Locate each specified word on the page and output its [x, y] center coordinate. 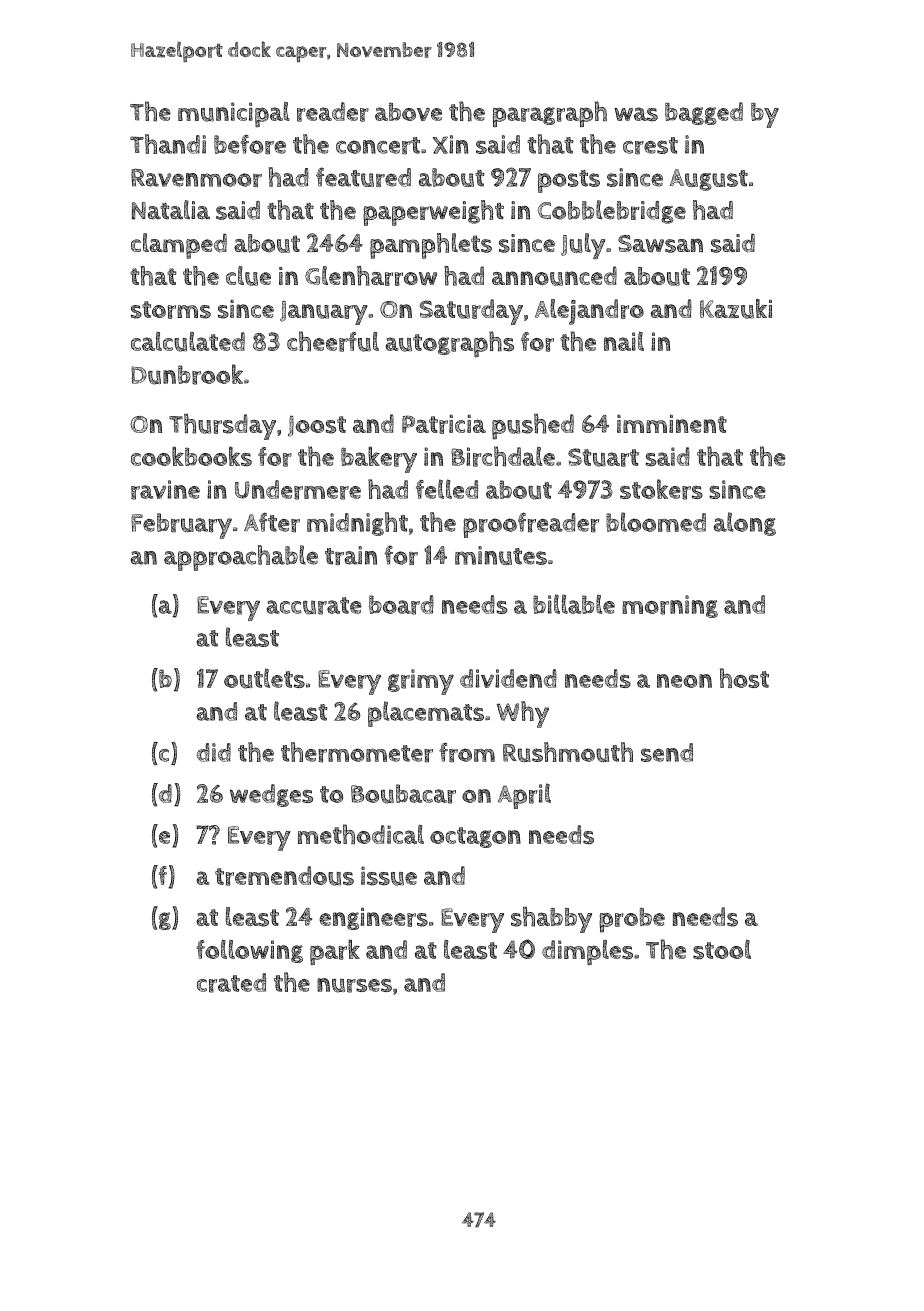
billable [574, 604]
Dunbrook [187, 374]
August [709, 180]
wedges [271, 795]
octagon [475, 837]
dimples [587, 952]
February [181, 526]
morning [670, 606]
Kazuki [736, 309]
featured [363, 177]
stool [722, 949]
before [250, 145]
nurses [354, 985]
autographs [449, 344]
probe [632, 920]
